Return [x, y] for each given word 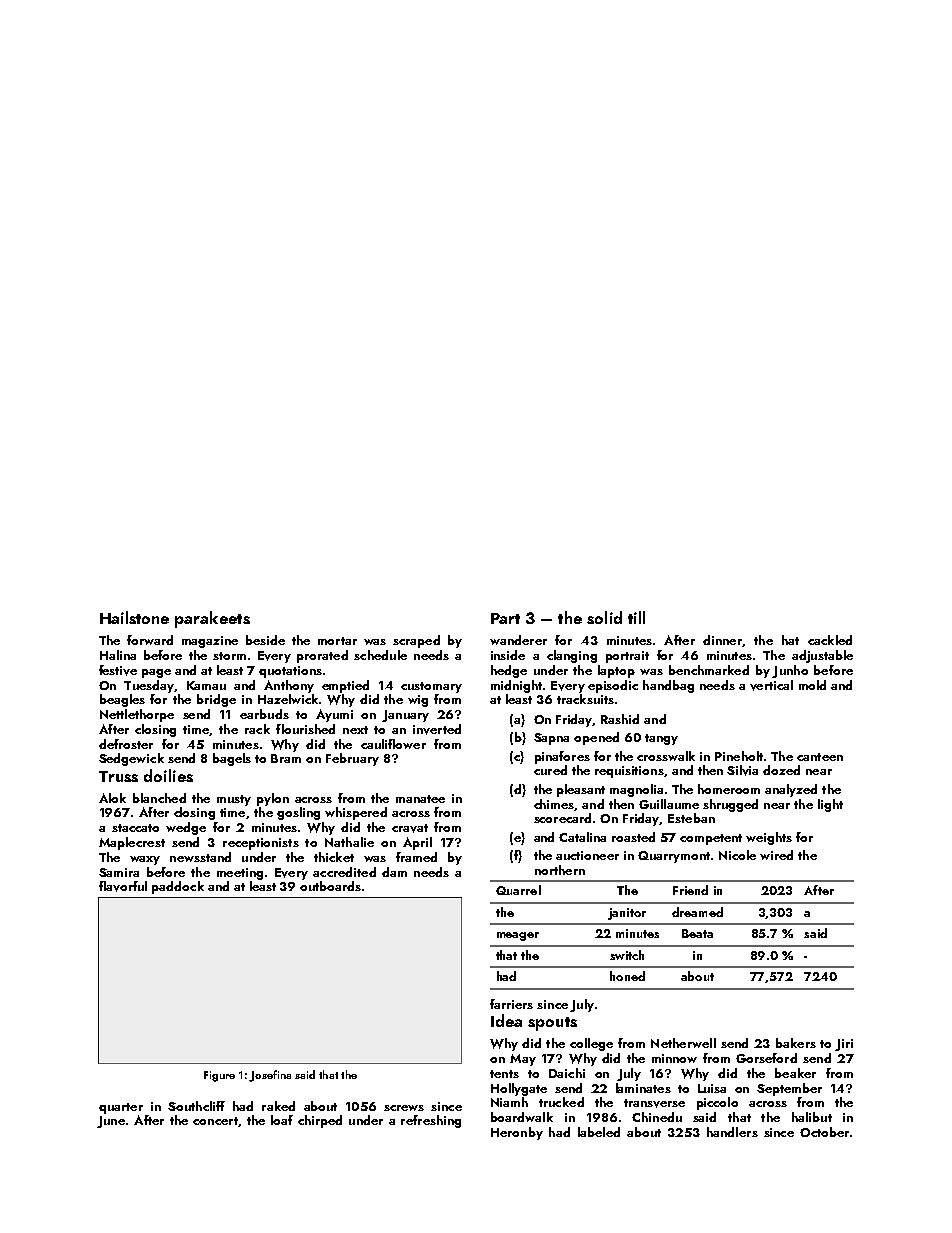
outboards [330, 886]
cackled [830, 640]
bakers [796, 1043]
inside [508, 655]
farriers [511, 1004]
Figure [219, 1076]
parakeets [212, 619]
